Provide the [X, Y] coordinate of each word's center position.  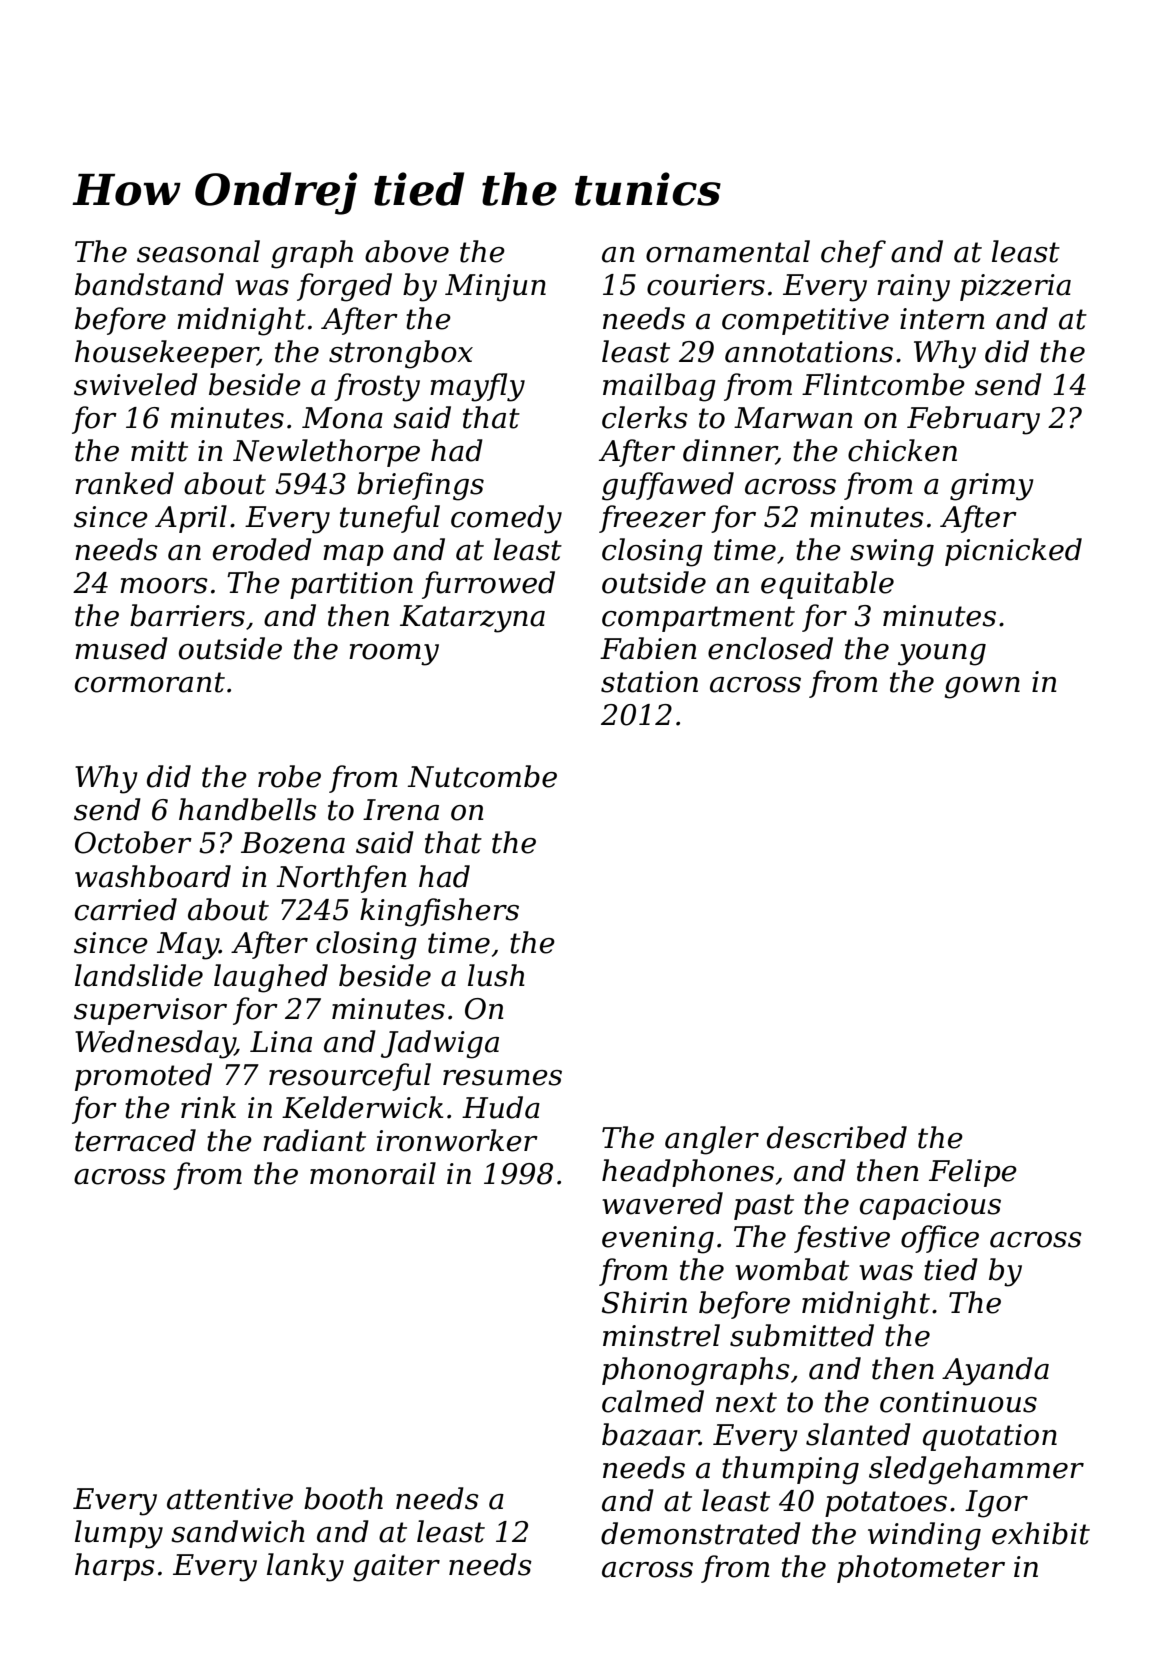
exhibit [1041, 1533]
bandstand [149, 284]
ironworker [457, 1140]
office [940, 1239]
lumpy [119, 1534]
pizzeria [1015, 287]
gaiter [396, 1568]
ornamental [728, 251]
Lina [281, 1042]
